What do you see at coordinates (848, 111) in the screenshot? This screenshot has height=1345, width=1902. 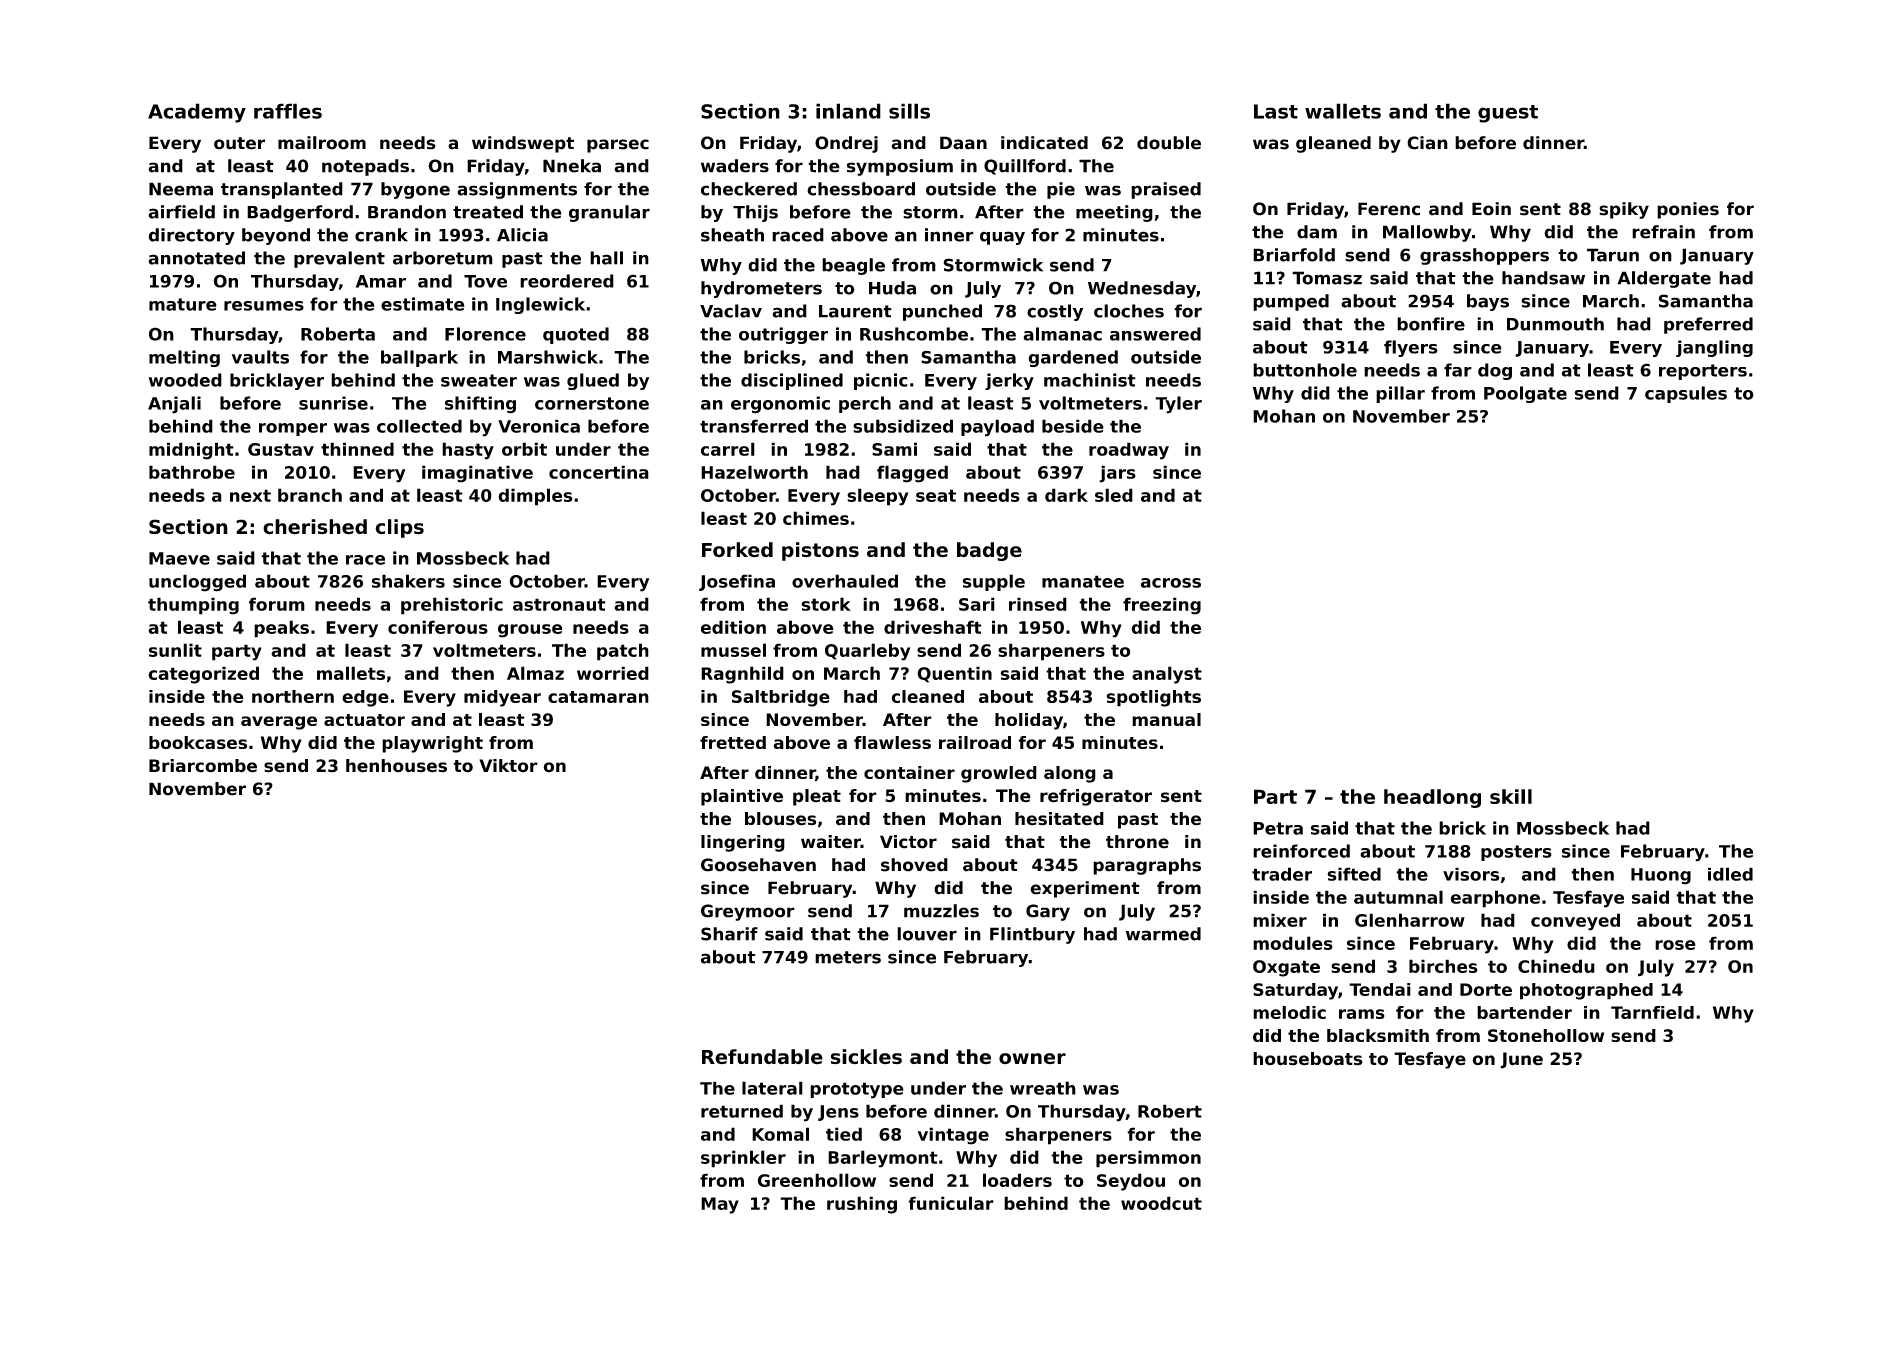 I see `inland` at bounding box center [848, 111].
